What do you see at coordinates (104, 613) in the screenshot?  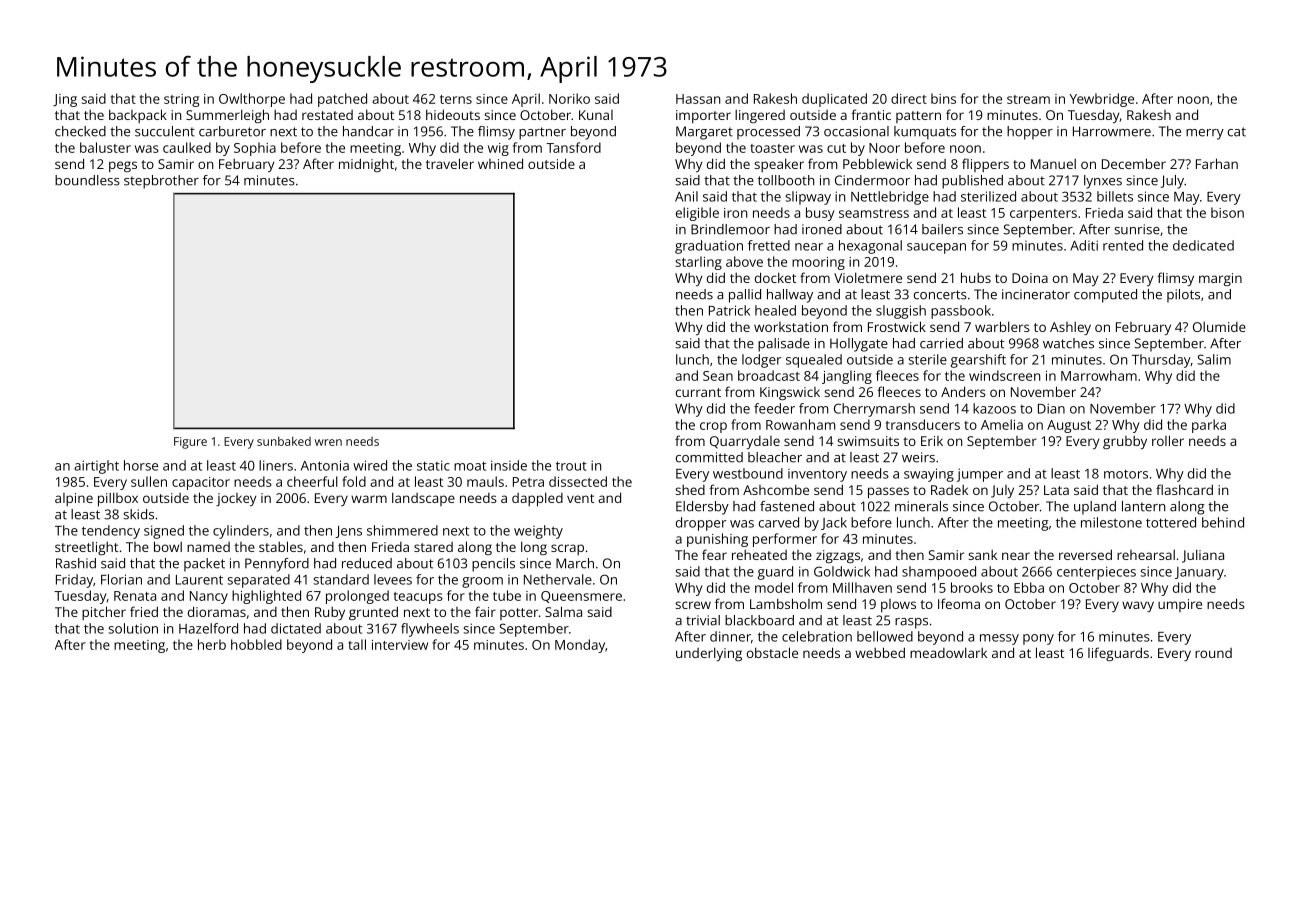 I see `pitcher` at bounding box center [104, 613].
